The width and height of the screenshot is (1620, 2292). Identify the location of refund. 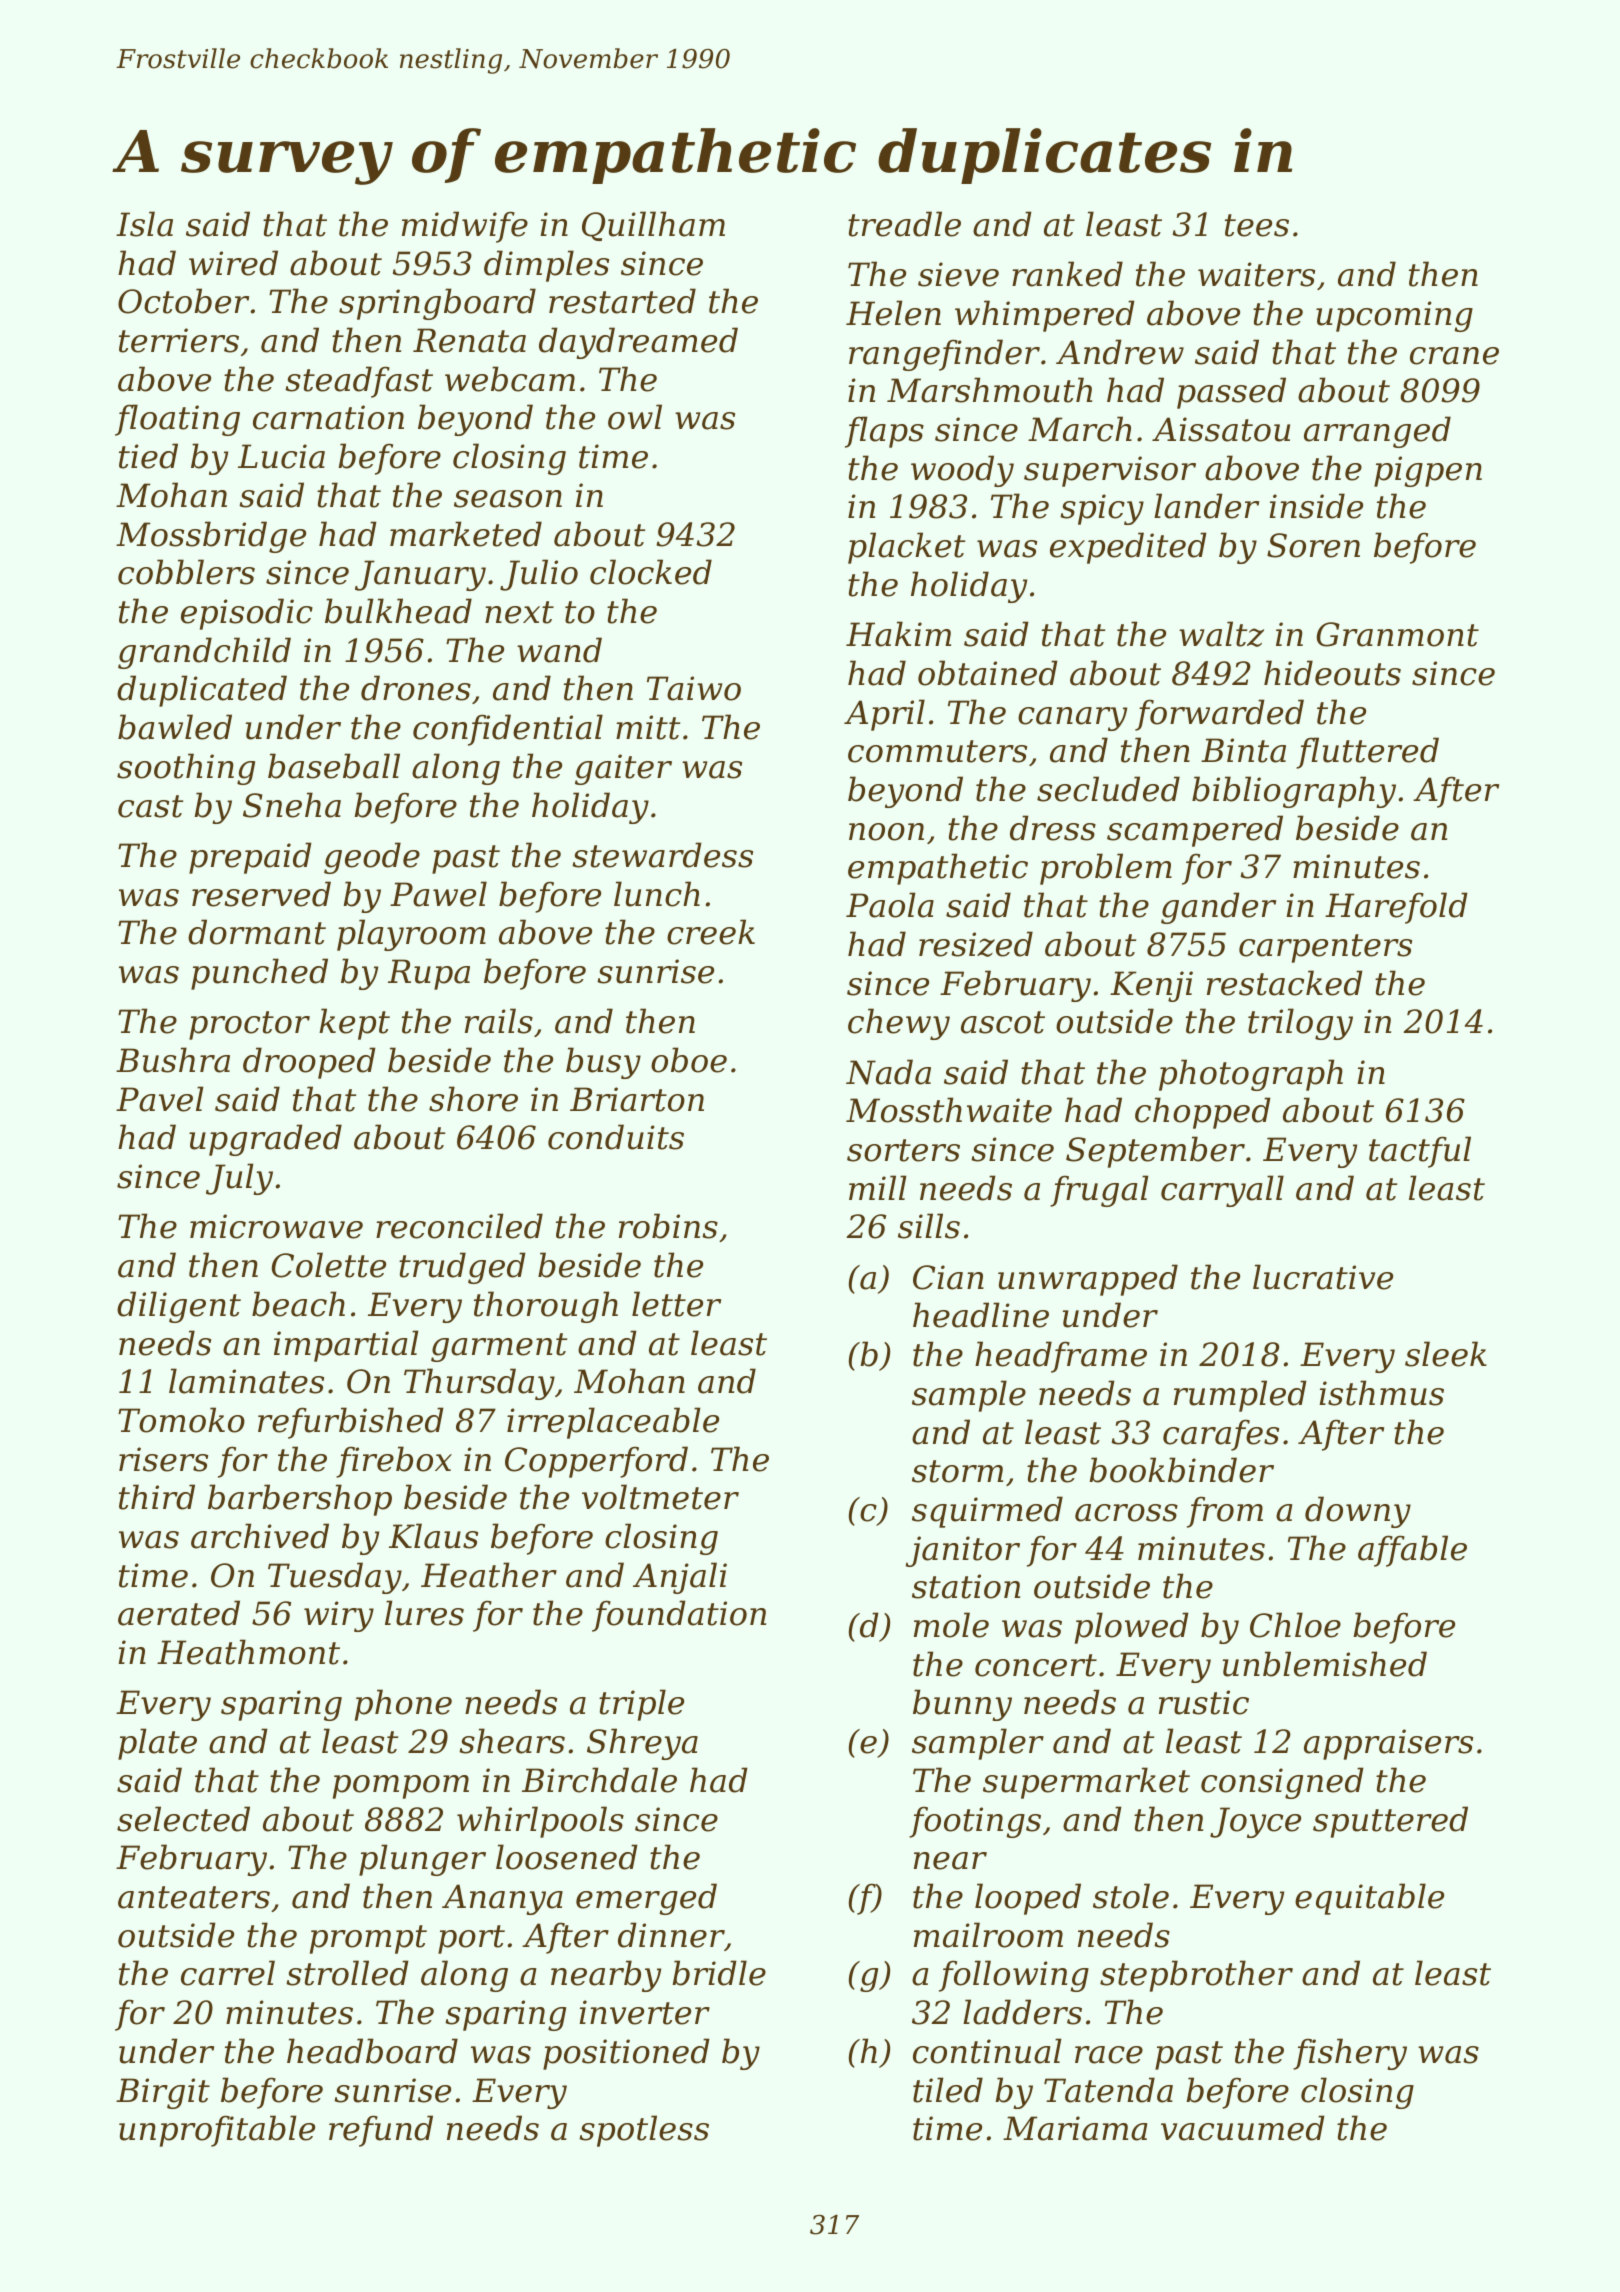
(381, 2131).
